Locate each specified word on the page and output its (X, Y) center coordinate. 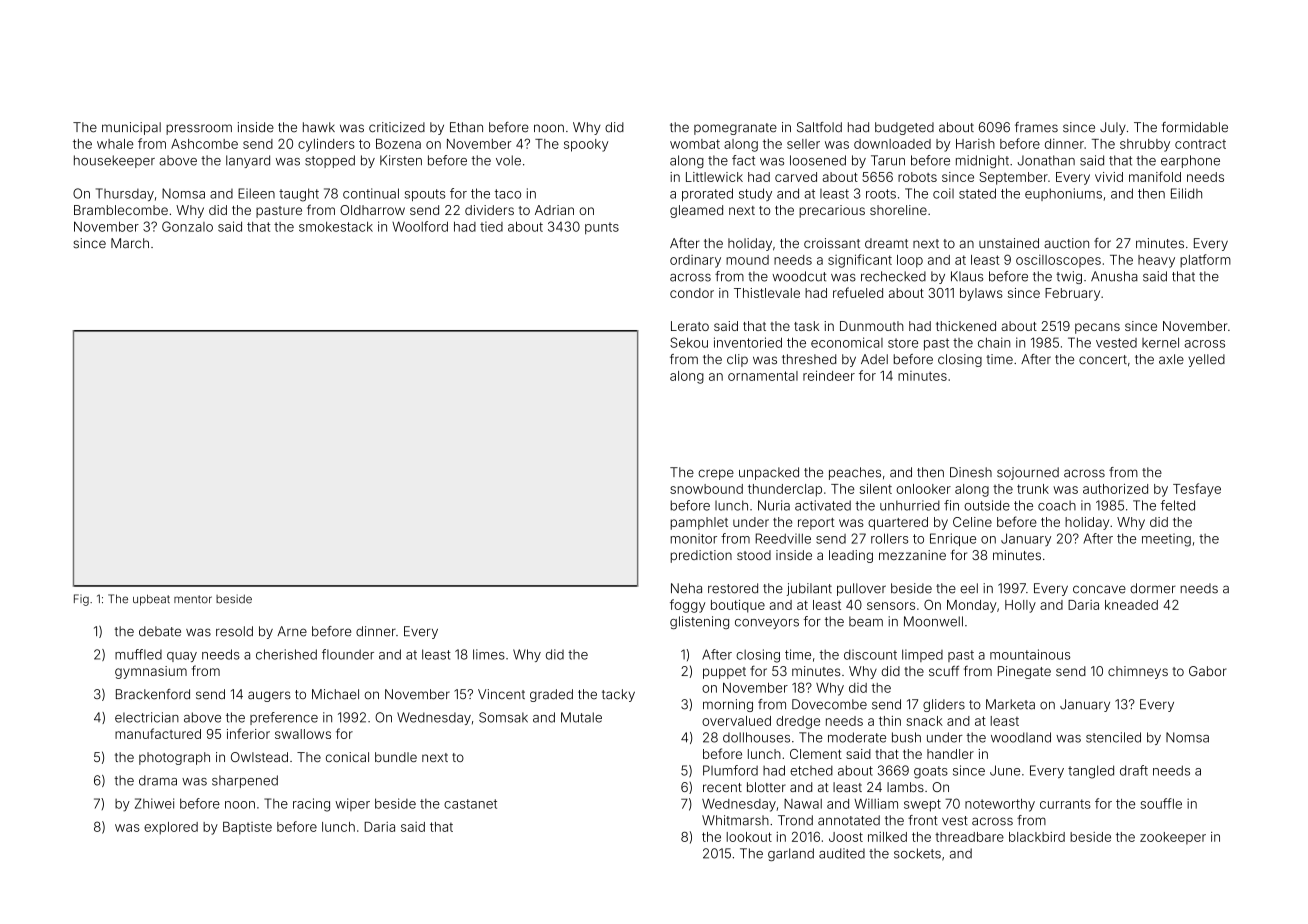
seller (803, 144)
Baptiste (247, 828)
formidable (1195, 127)
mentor (193, 599)
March (130, 243)
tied (491, 227)
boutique (738, 606)
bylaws (981, 294)
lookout (749, 837)
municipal (131, 128)
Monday (972, 606)
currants (1065, 804)
